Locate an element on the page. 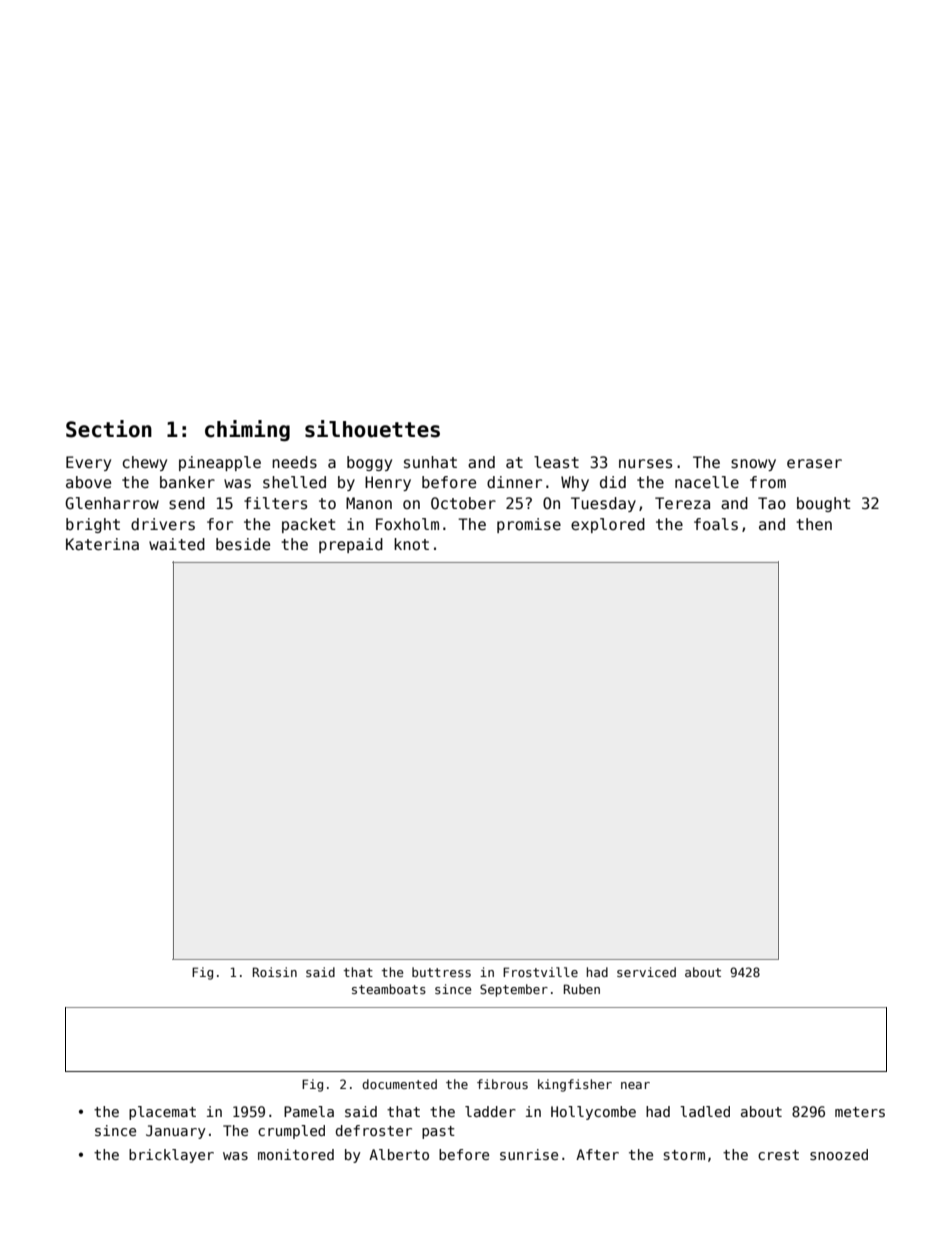  Katerina is located at coordinates (102, 544).
